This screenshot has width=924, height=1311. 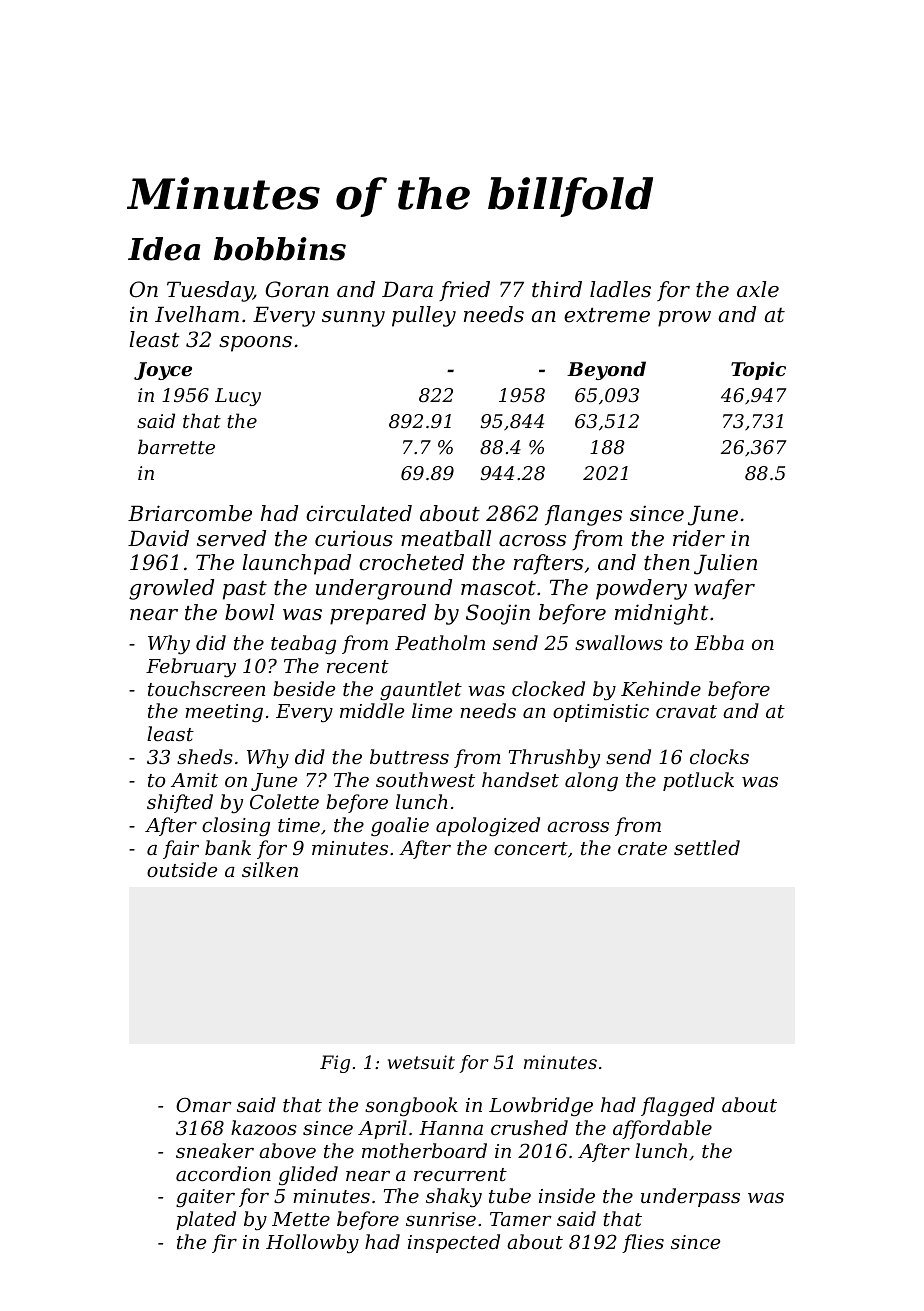 I want to click on curious, so click(x=354, y=538).
